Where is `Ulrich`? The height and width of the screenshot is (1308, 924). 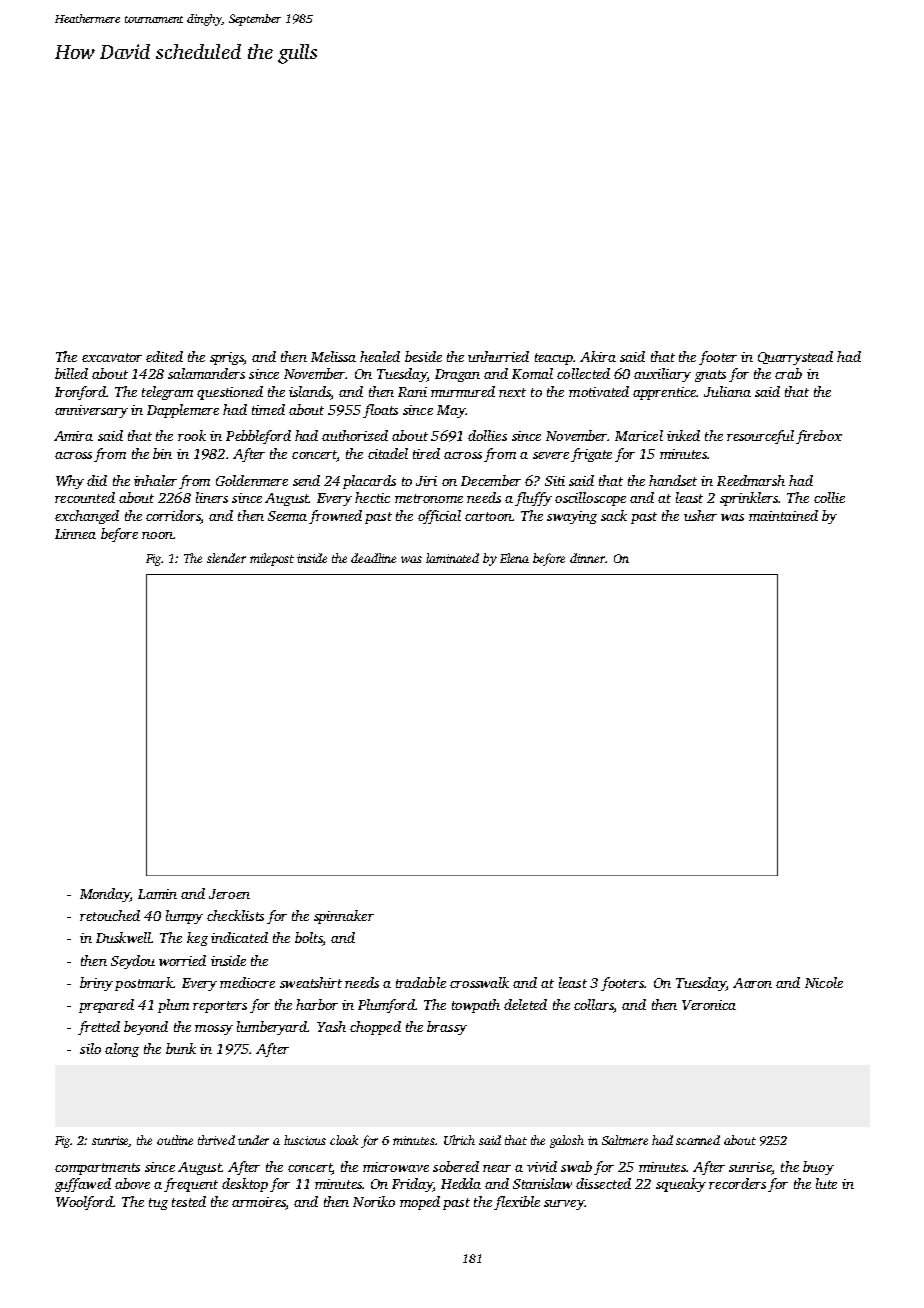 Ulrich is located at coordinates (459, 1140).
